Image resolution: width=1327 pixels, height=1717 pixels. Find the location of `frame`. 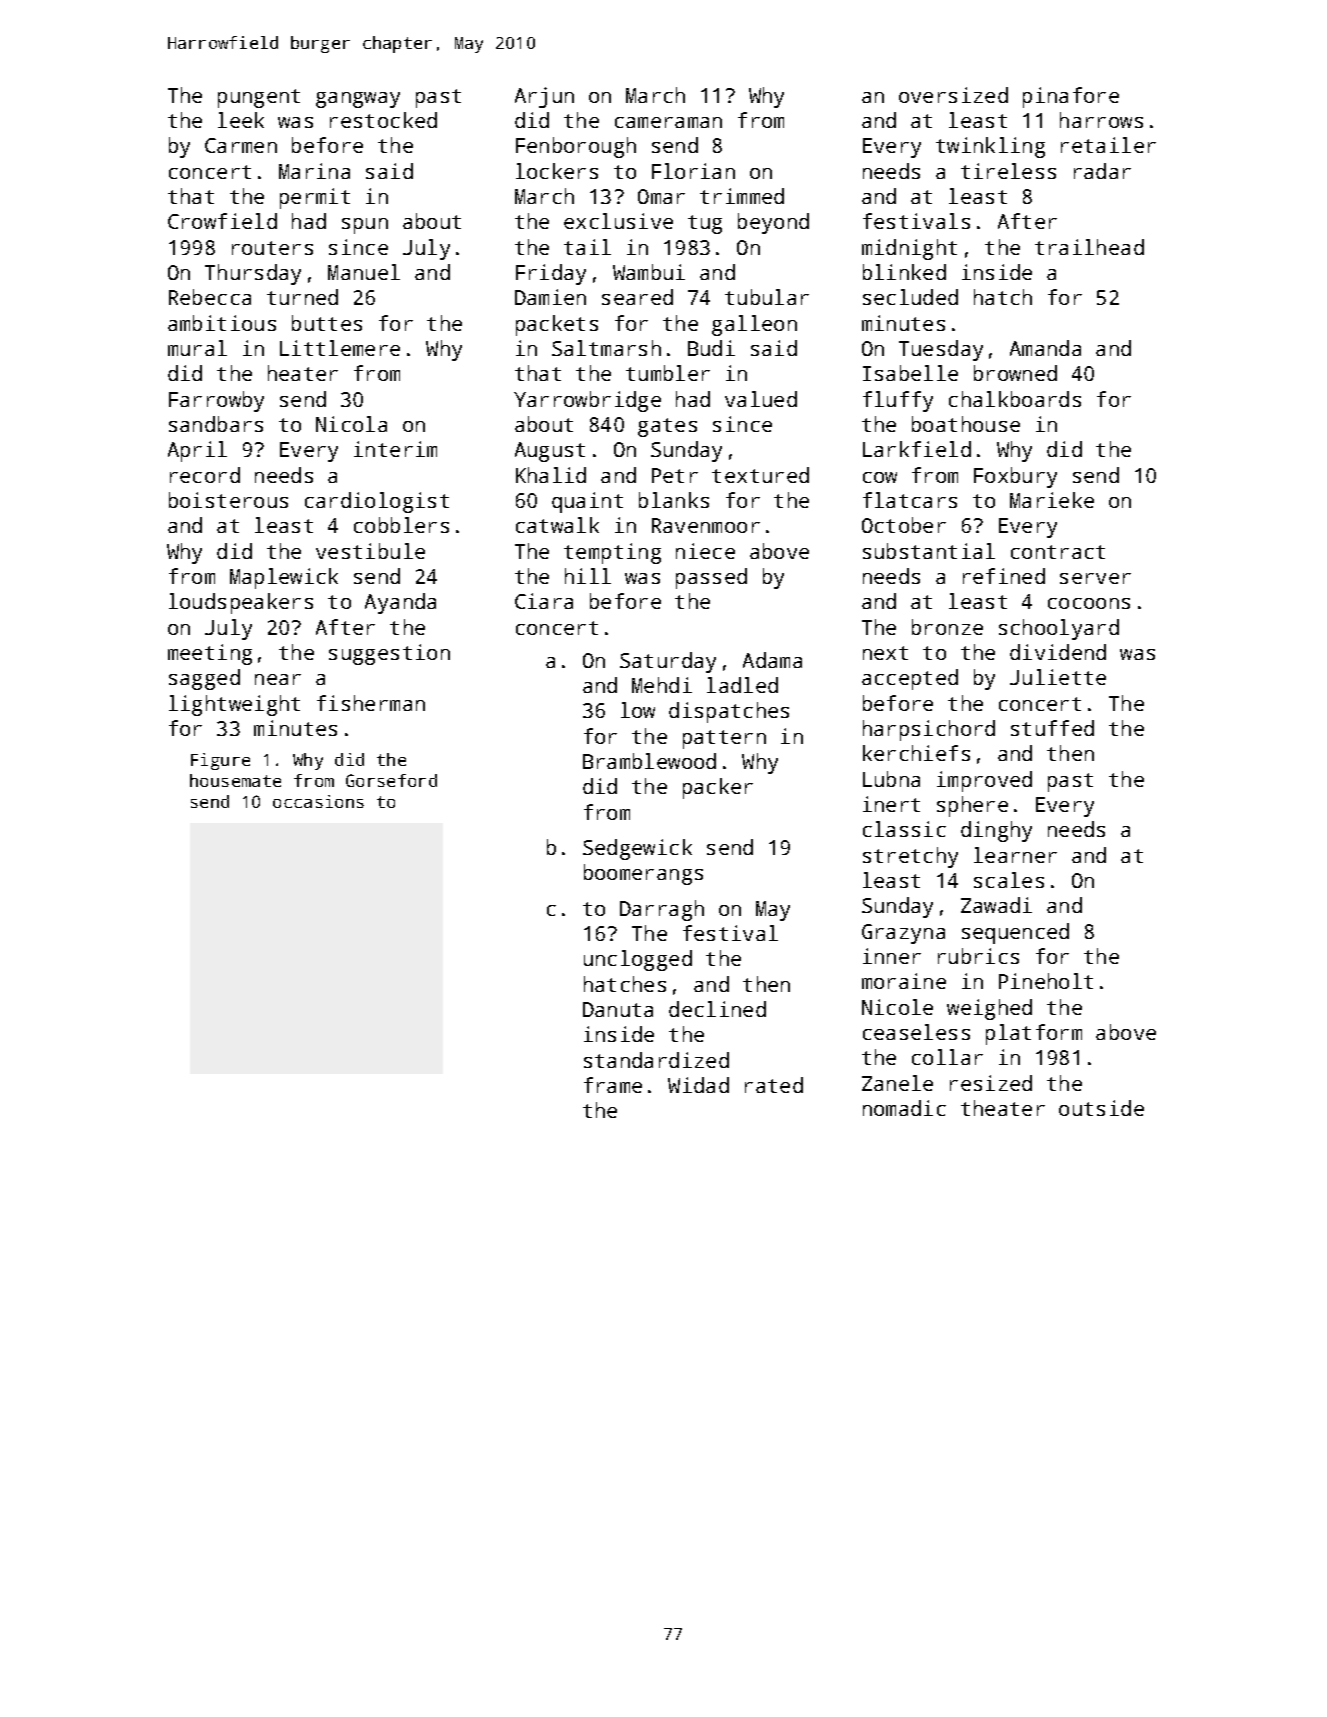

frame is located at coordinates (613, 1085).
